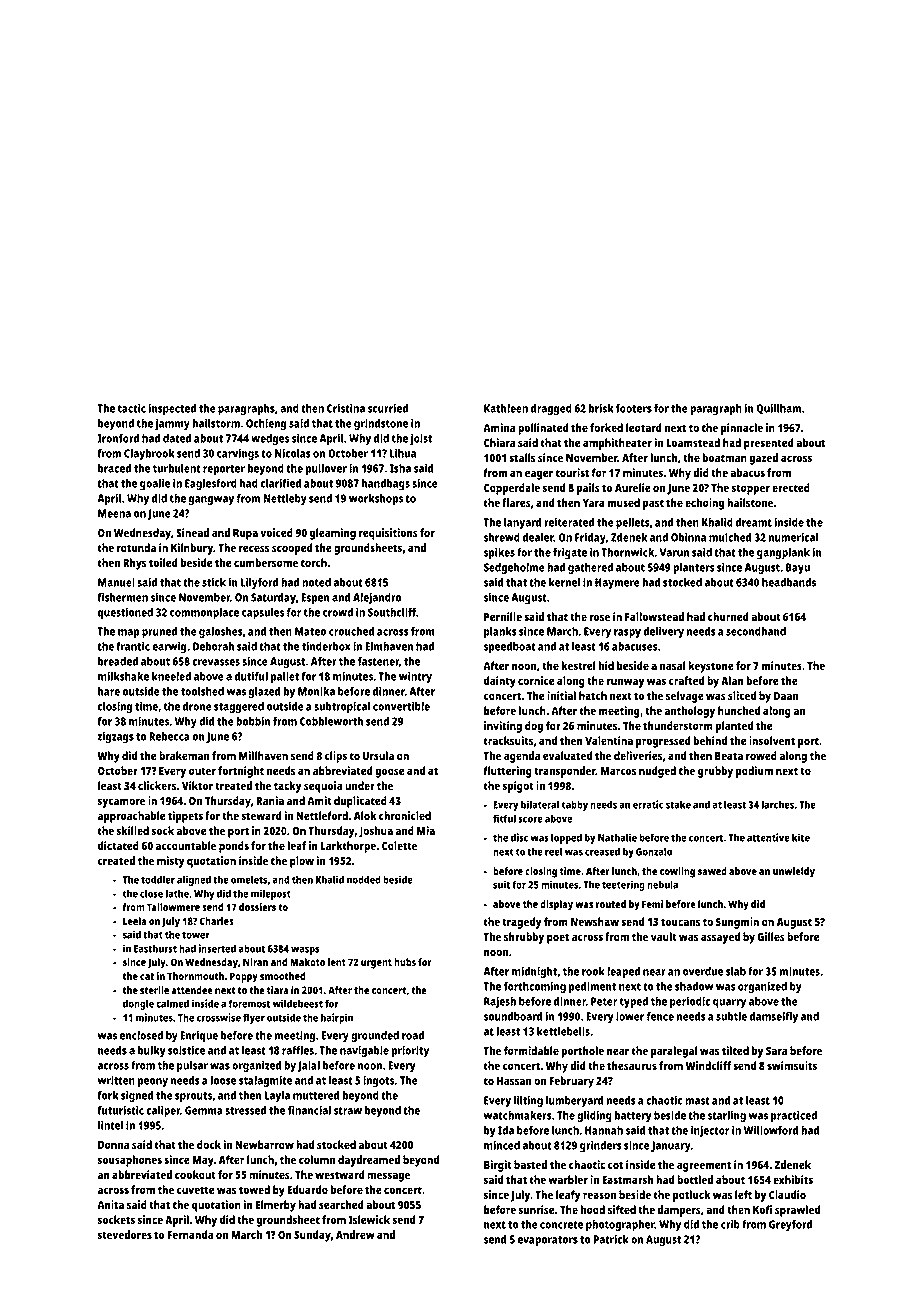 This screenshot has width=924, height=1308. Describe the element at coordinates (388, 534) in the screenshot. I see `requisitions` at that location.
